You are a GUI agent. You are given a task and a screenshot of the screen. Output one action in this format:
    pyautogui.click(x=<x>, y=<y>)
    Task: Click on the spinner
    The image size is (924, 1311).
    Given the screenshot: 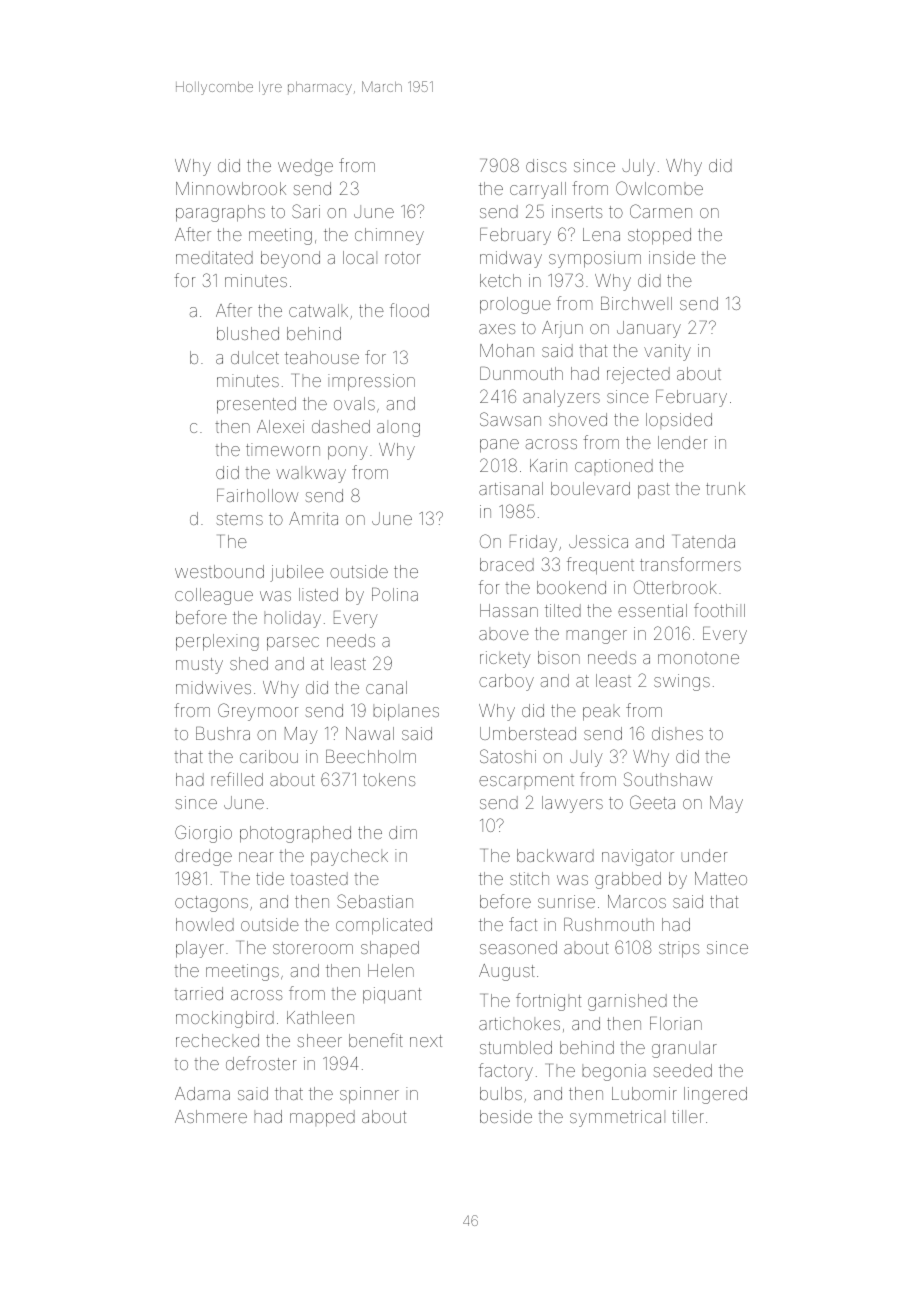 What is the action you would take?
    pyautogui.click(x=369, y=1095)
